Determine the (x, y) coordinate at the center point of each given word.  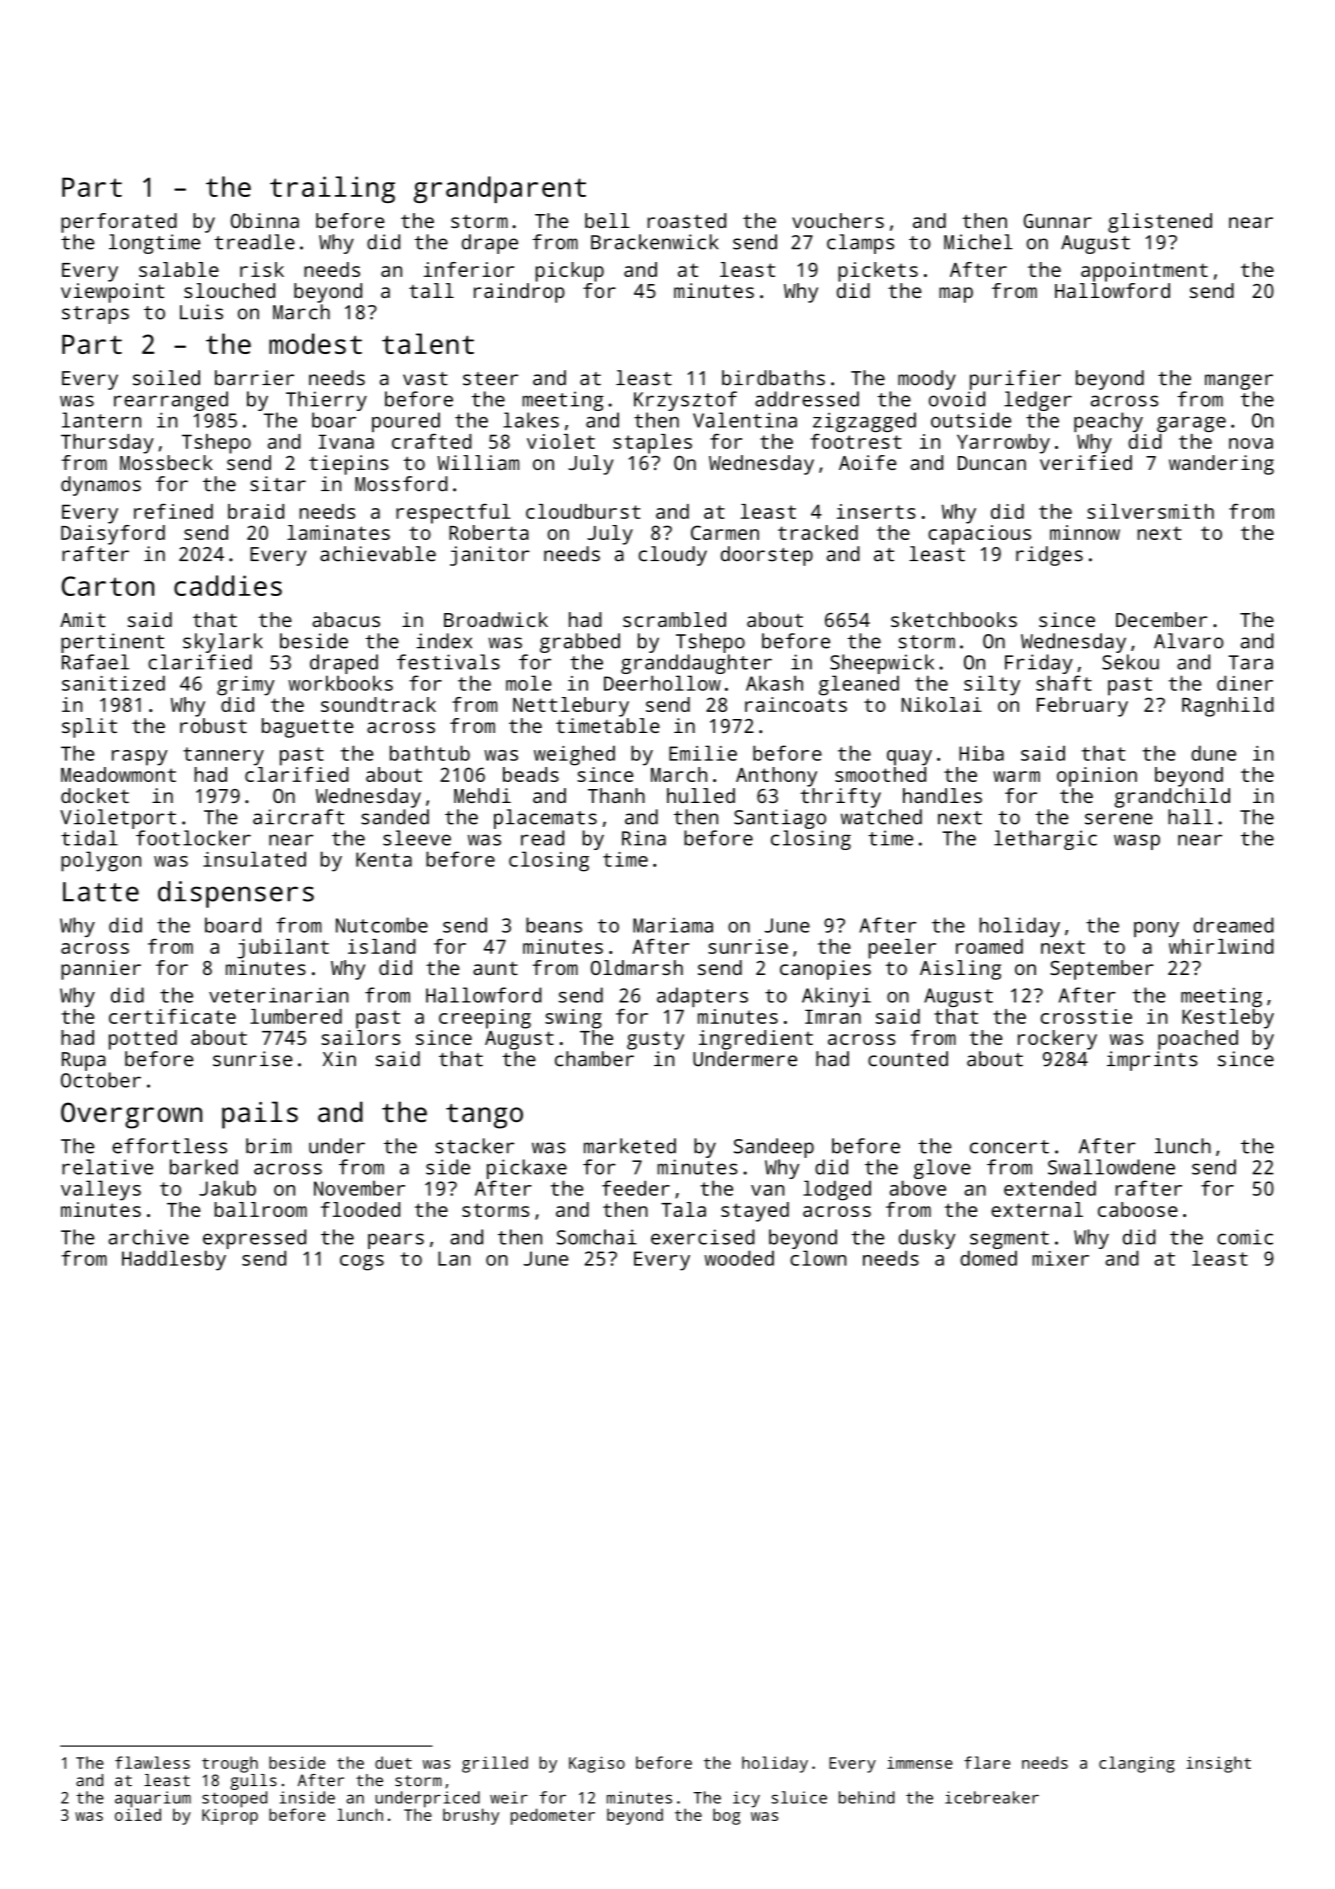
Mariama (673, 925)
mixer (1061, 1258)
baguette (308, 728)
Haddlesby (174, 1260)
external (1037, 1209)
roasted (687, 220)
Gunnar (1058, 221)
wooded (739, 1258)
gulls (253, 1782)
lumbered (296, 1016)
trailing (332, 189)
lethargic (1045, 840)
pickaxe (527, 1169)
